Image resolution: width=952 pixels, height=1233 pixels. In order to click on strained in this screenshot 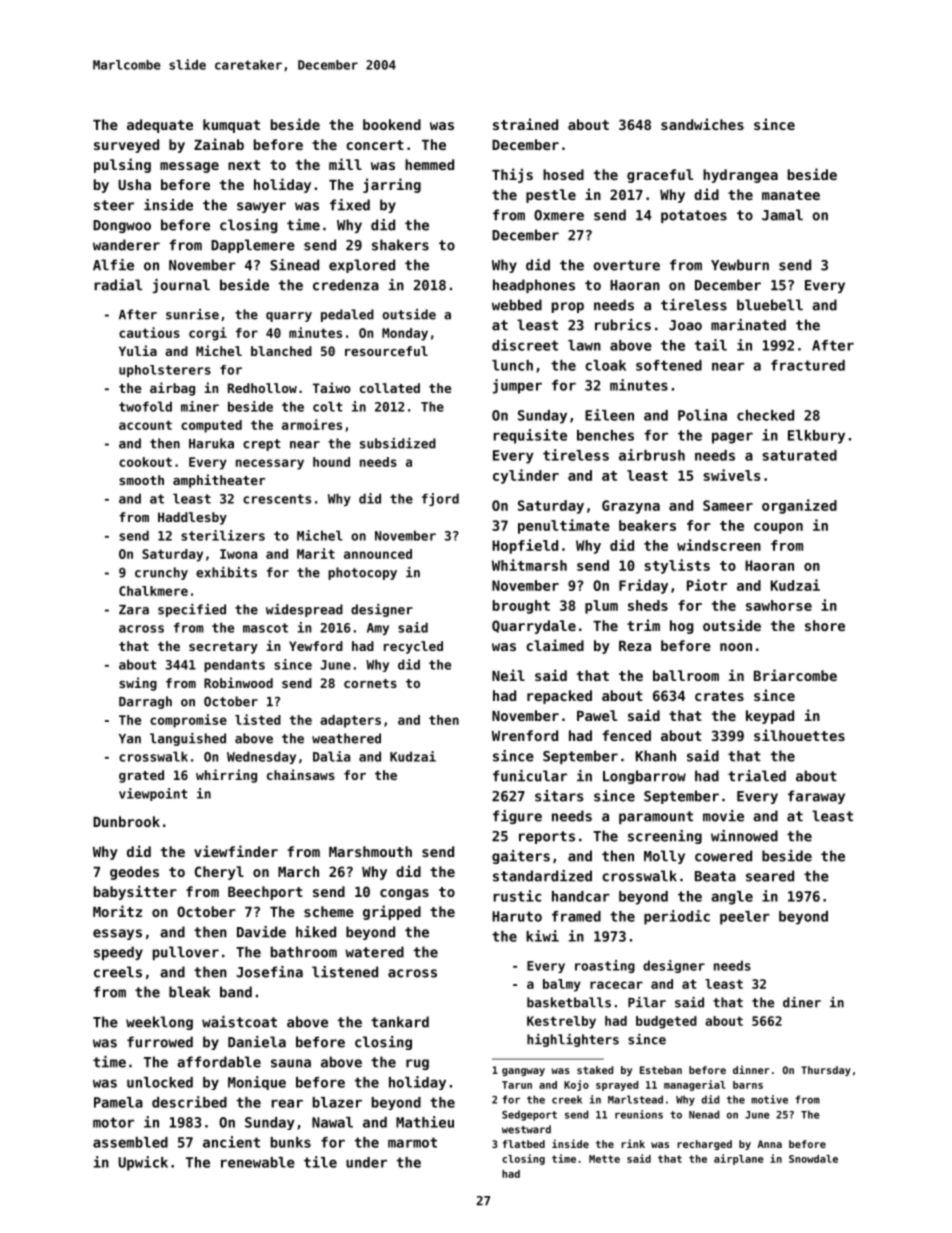, I will do `click(525, 124)`.
